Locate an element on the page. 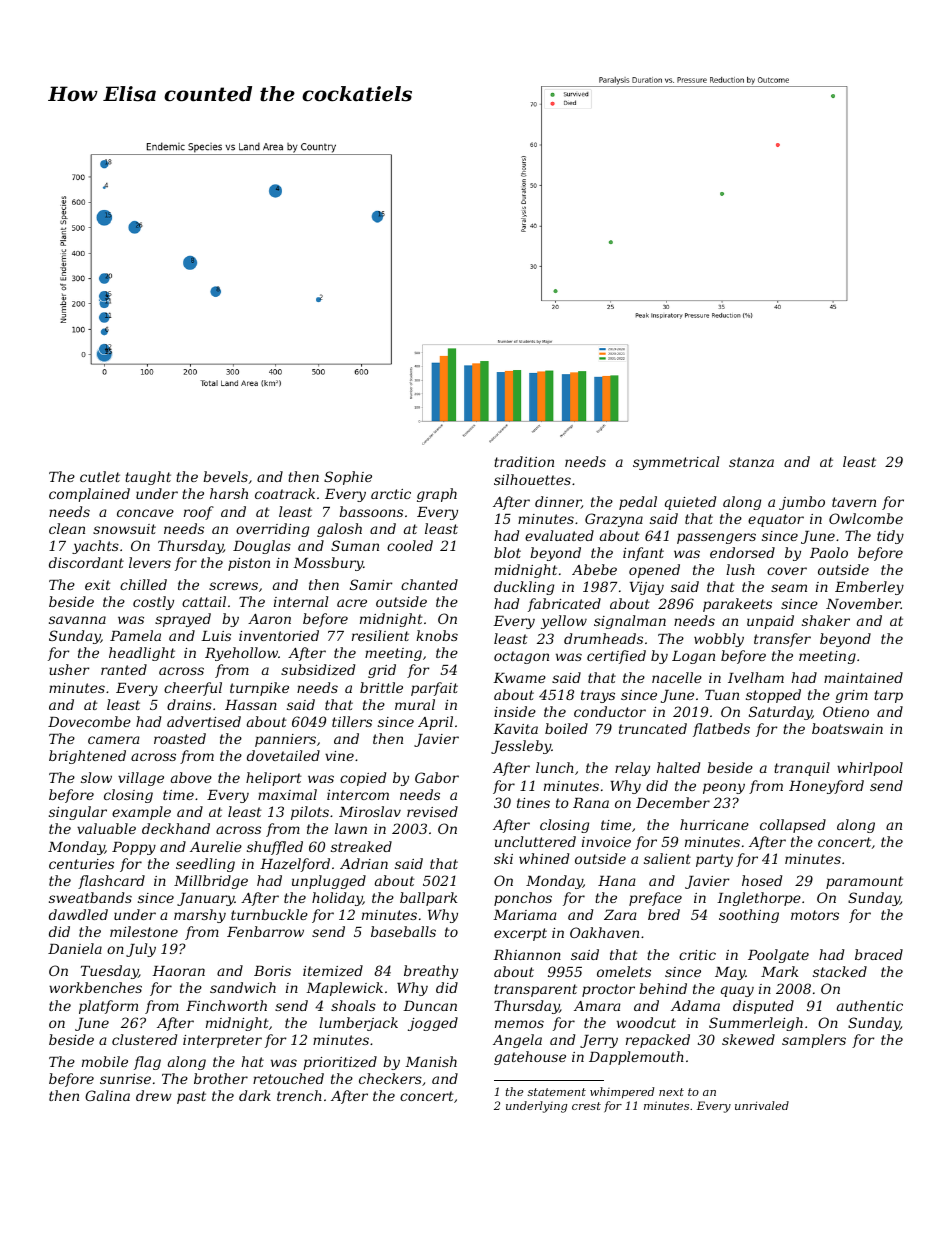  valuable is located at coordinates (106, 828).
